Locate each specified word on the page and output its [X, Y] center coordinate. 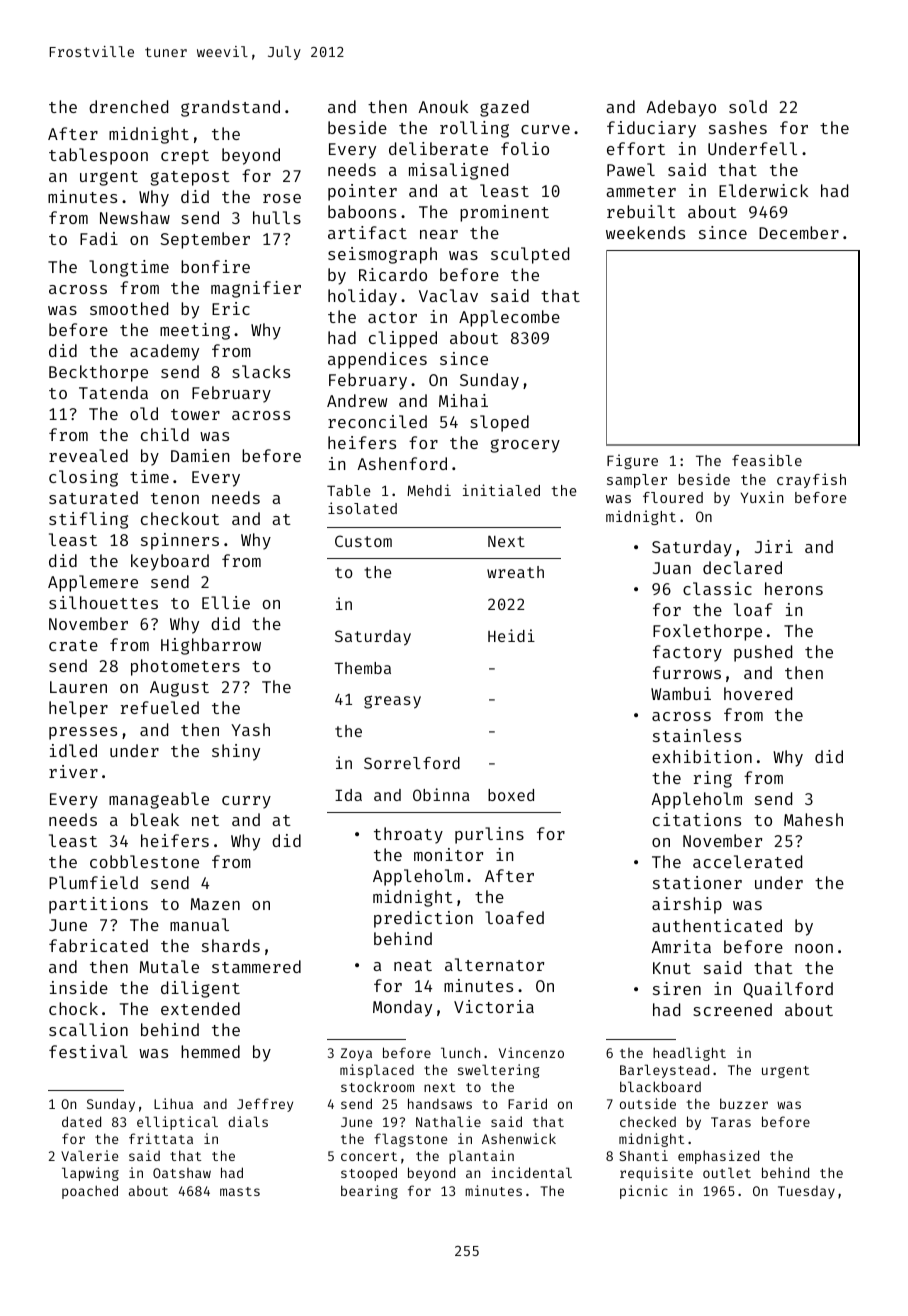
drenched [128, 106]
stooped [369, 1174]
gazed [504, 108]
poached [90, 1192]
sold [748, 106]
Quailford [788, 990]
